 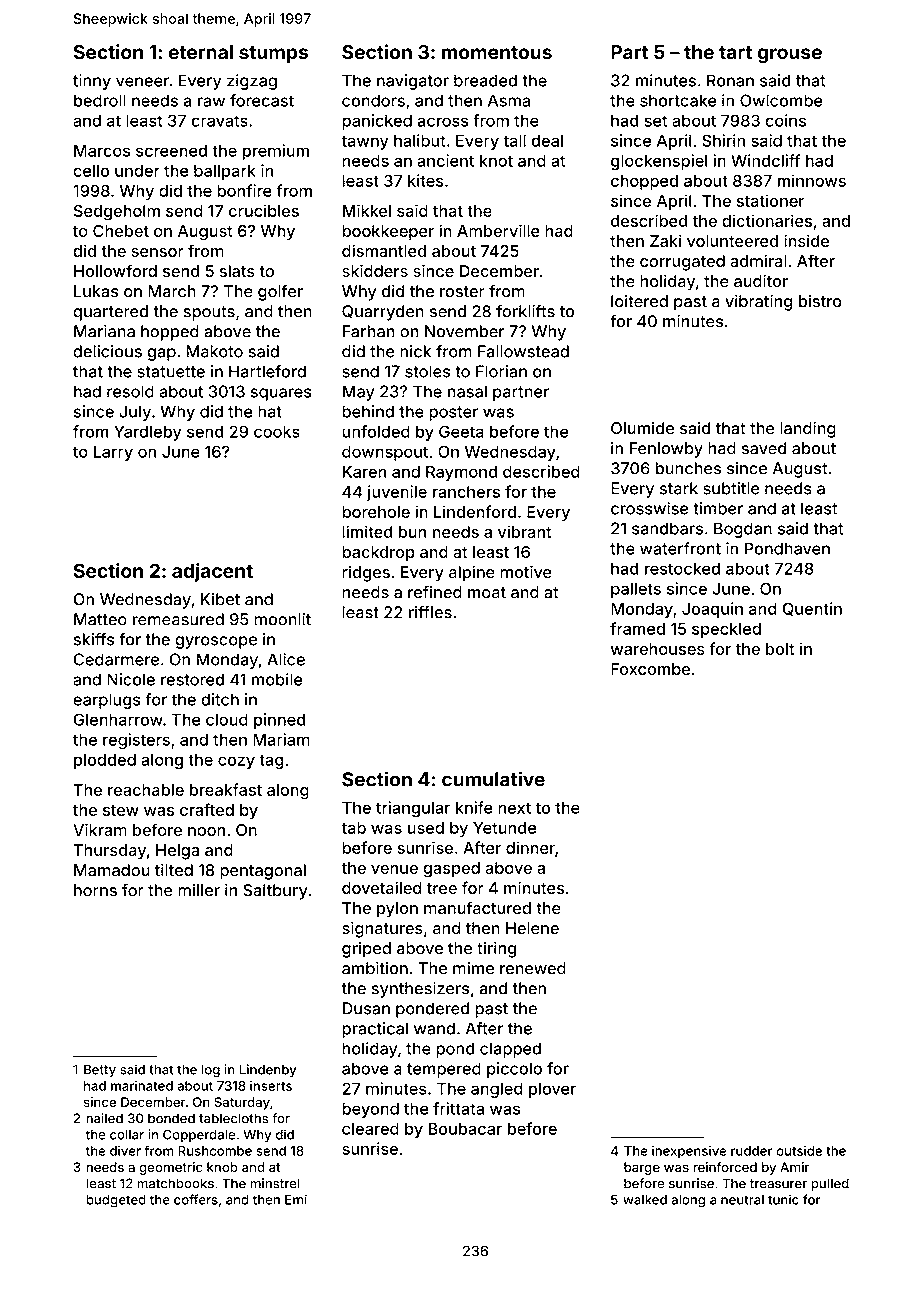 What do you see at coordinates (533, 968) in the document?
I see `renewed` at bounding box center [533, 968].
